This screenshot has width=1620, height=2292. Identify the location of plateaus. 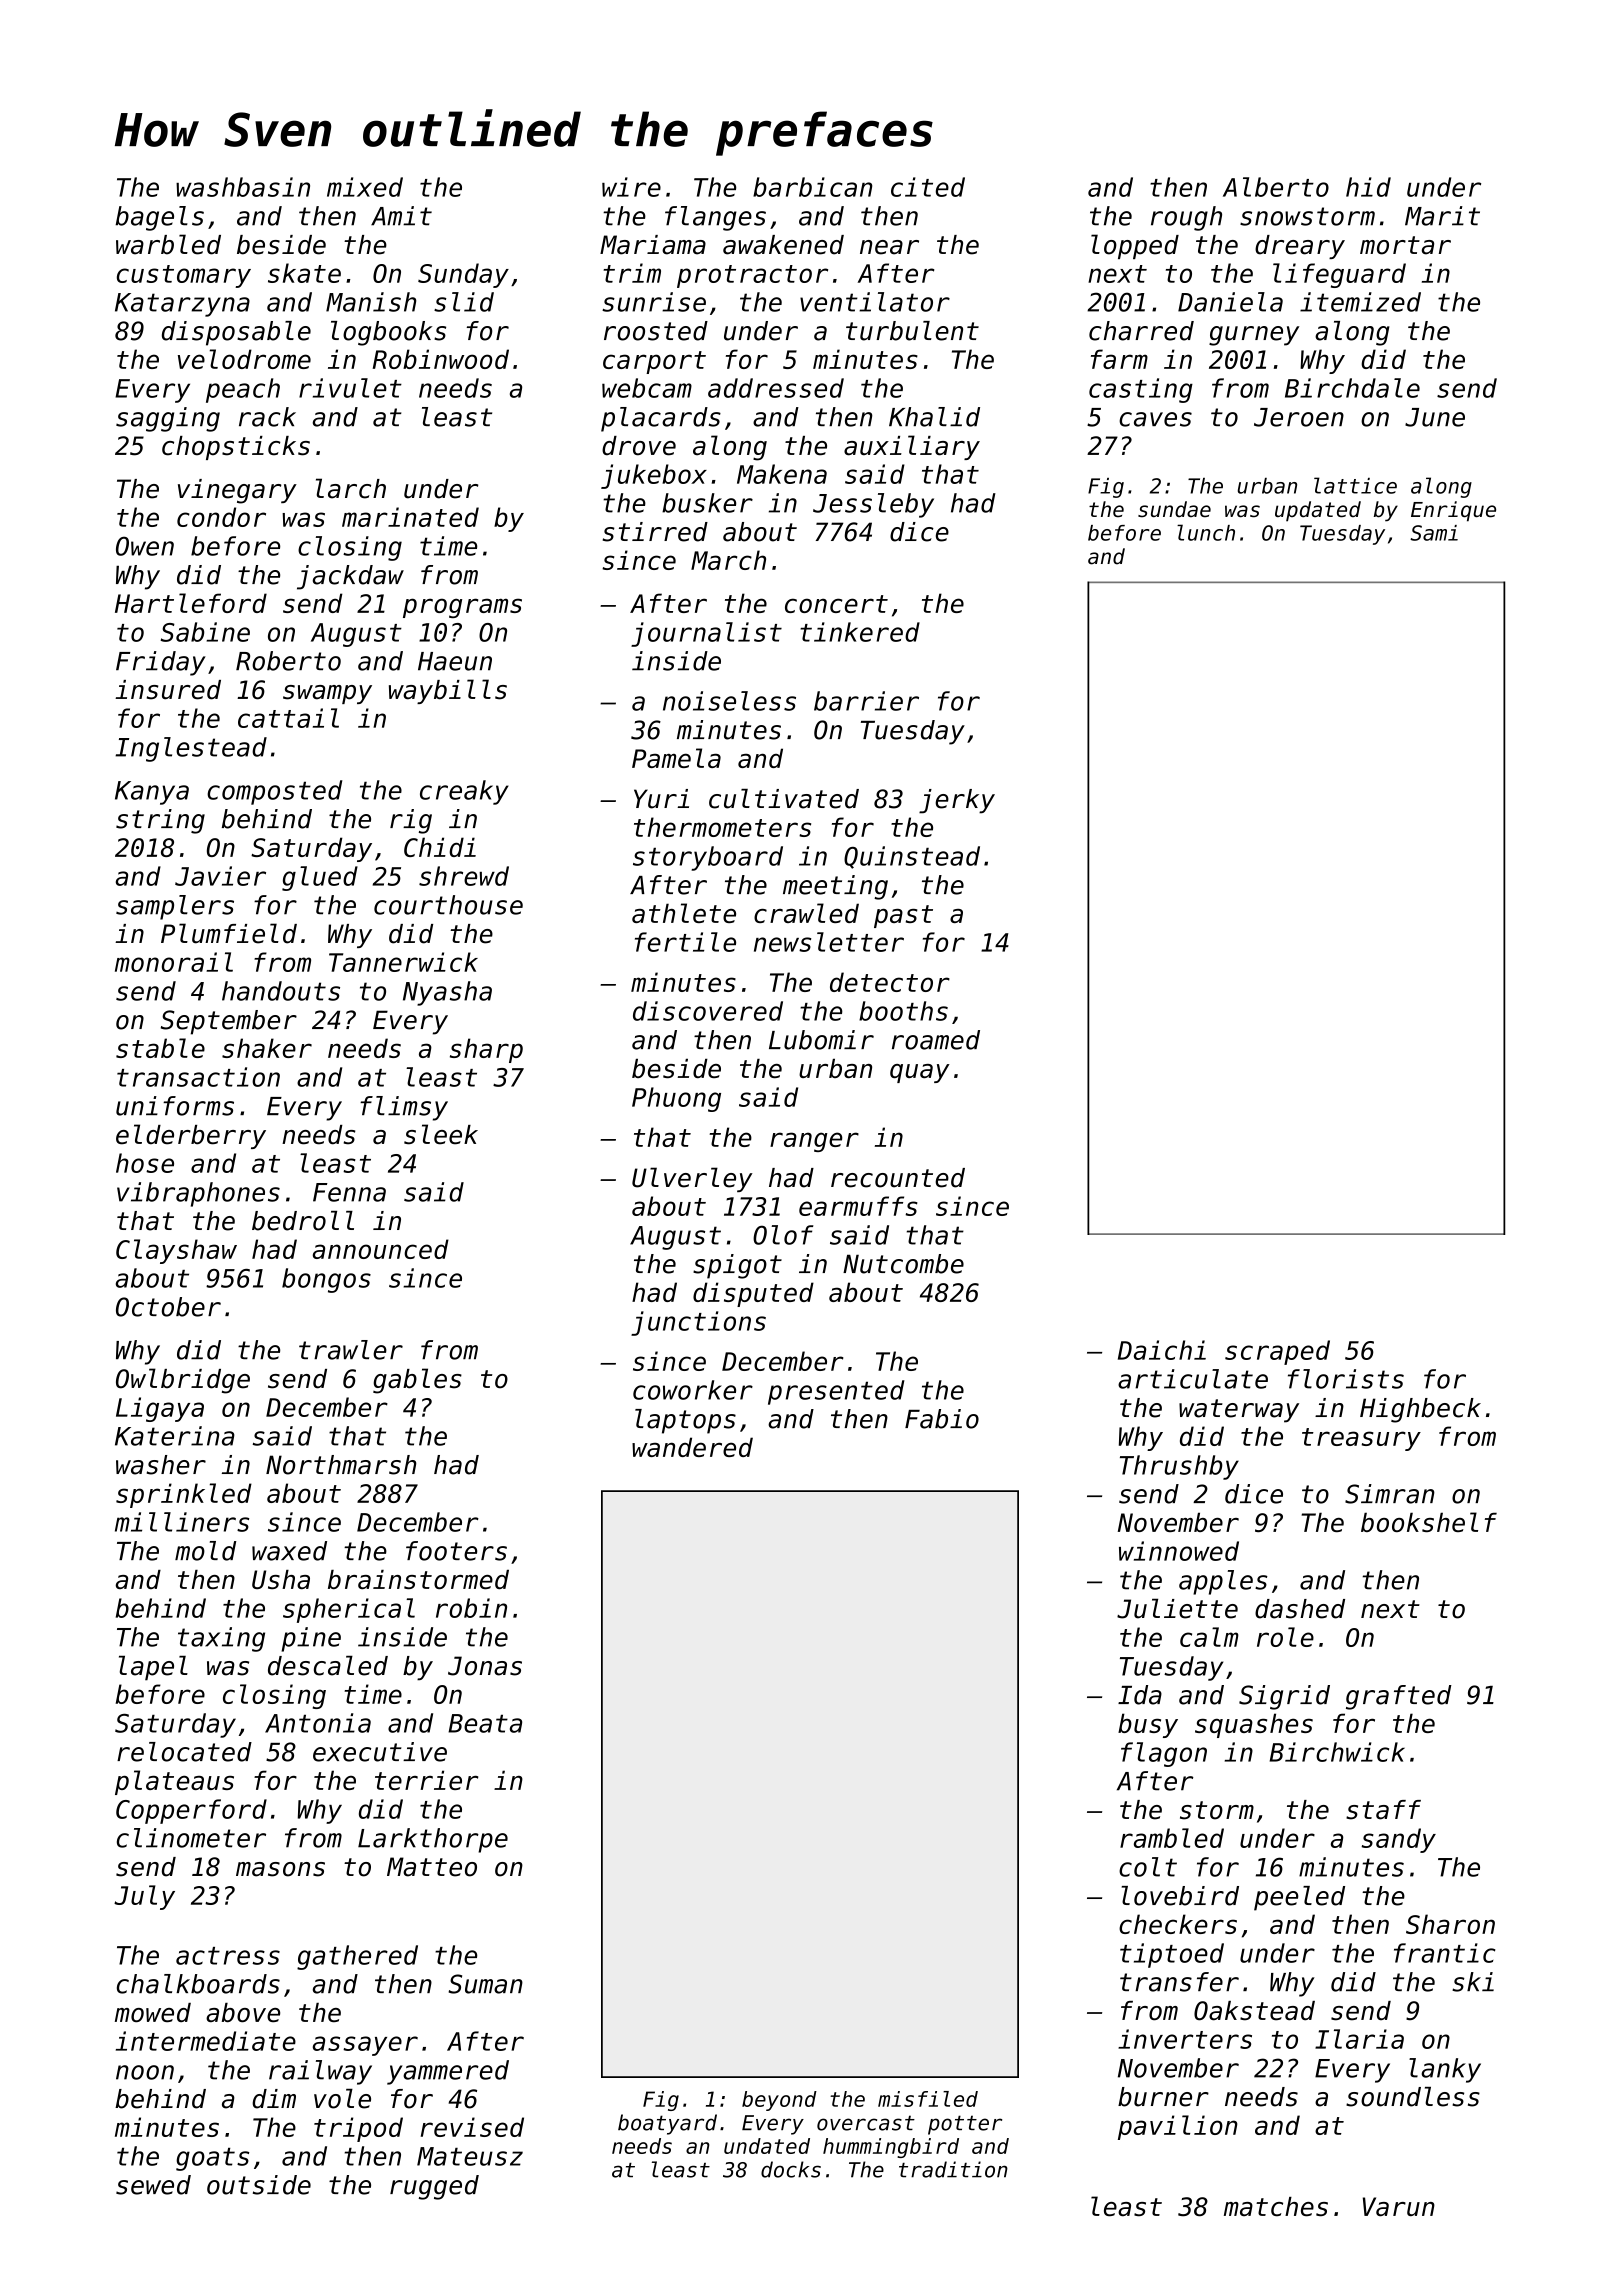
(174, 1782).
